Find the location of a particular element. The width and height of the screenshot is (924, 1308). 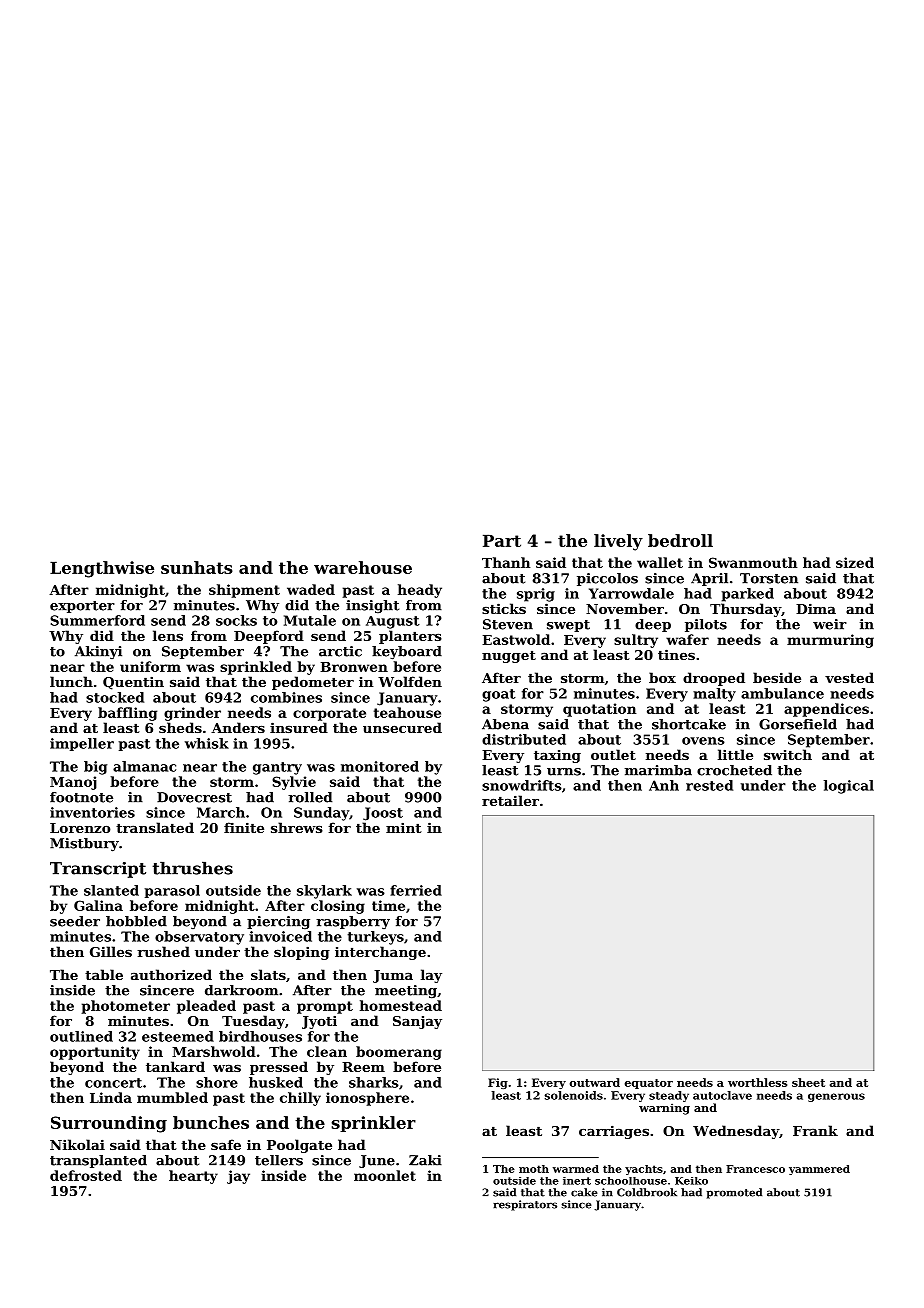

ovens is located at coordinates (703, 741).
